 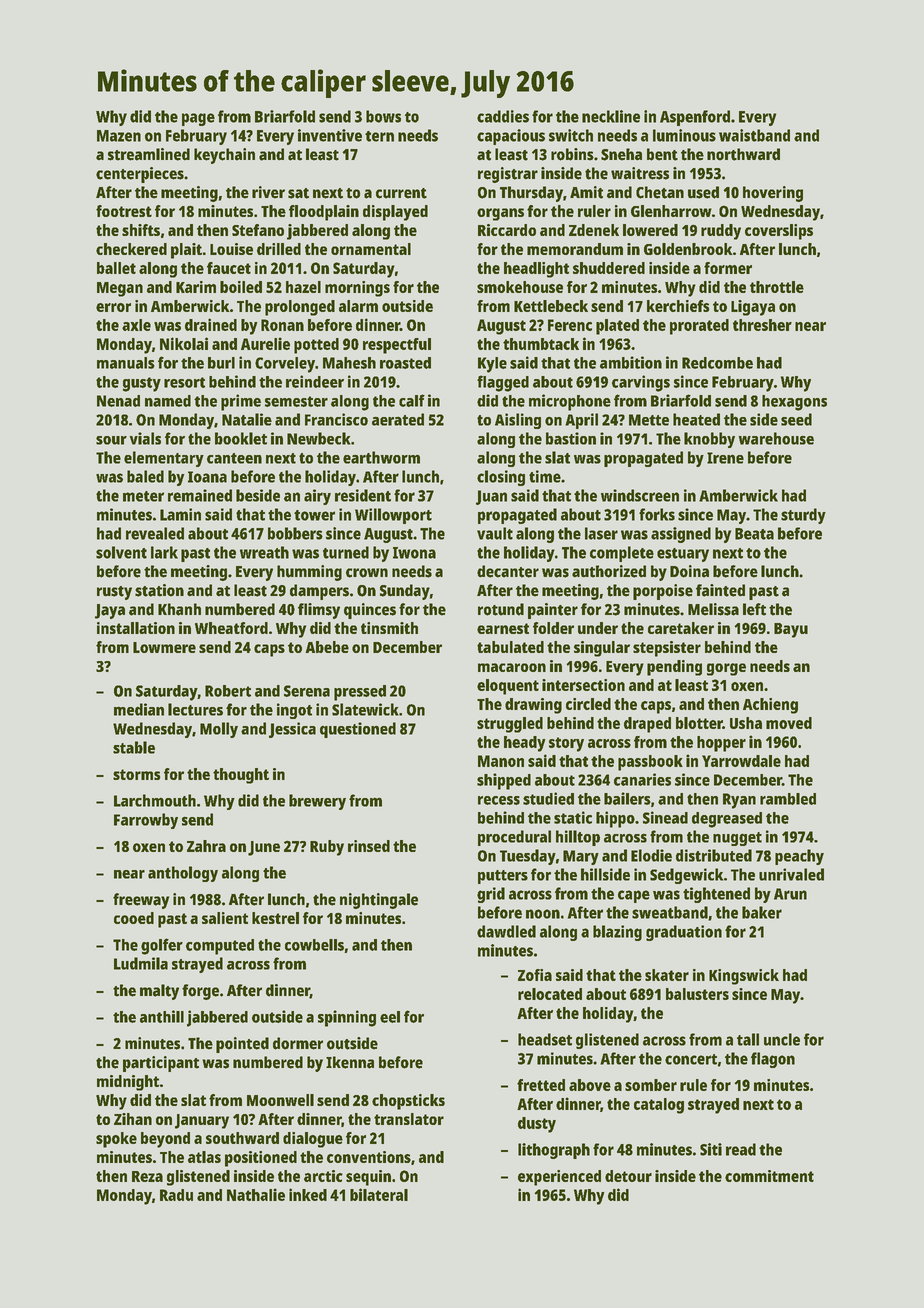 I want to click on caddies, so click(x=503, y=116).
